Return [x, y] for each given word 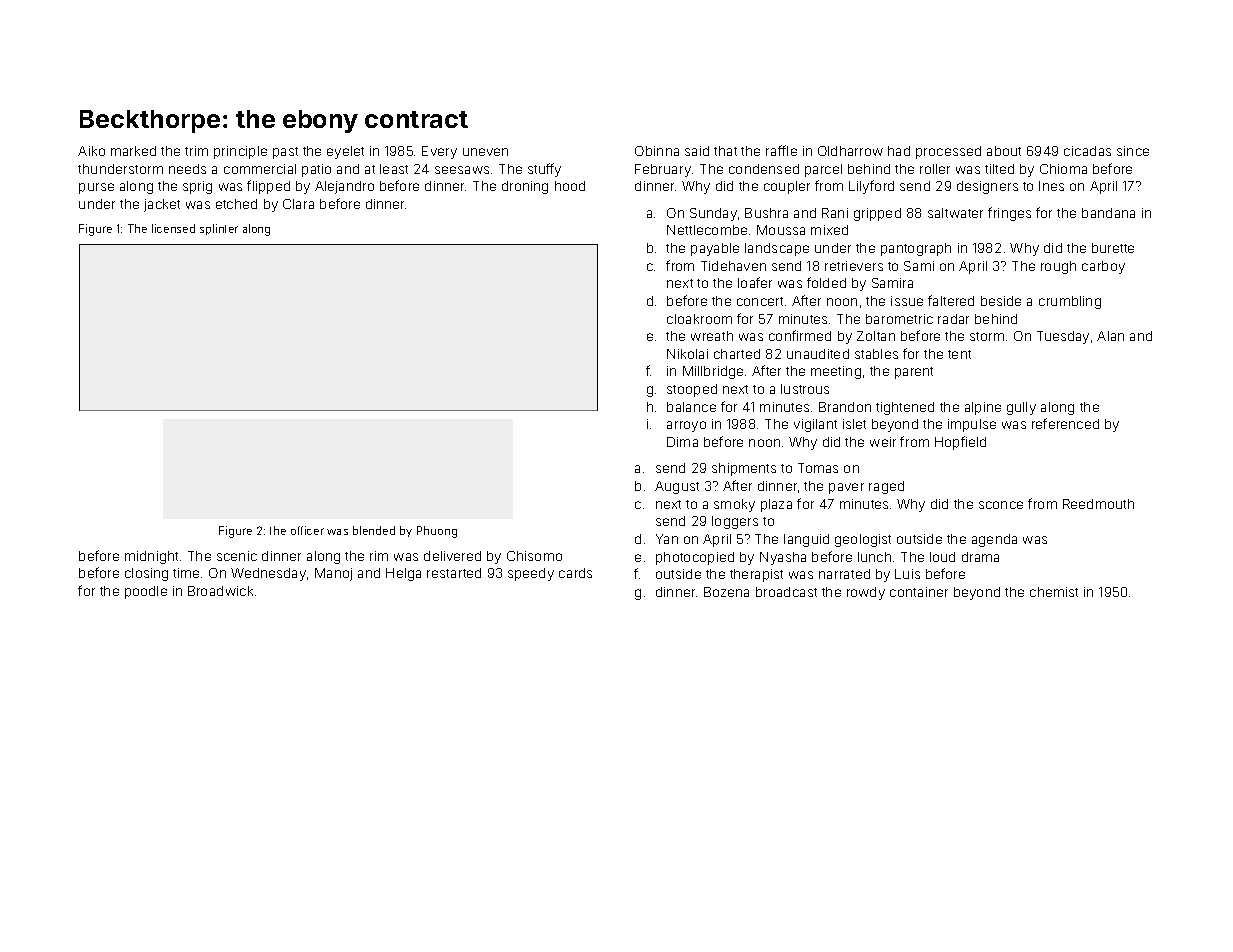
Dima [682, 442]
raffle [781, 150]
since [1133, 151]
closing [146, 574]
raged [886, 487]
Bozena [726, 592]
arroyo [686, 426]
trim [196, 151]
